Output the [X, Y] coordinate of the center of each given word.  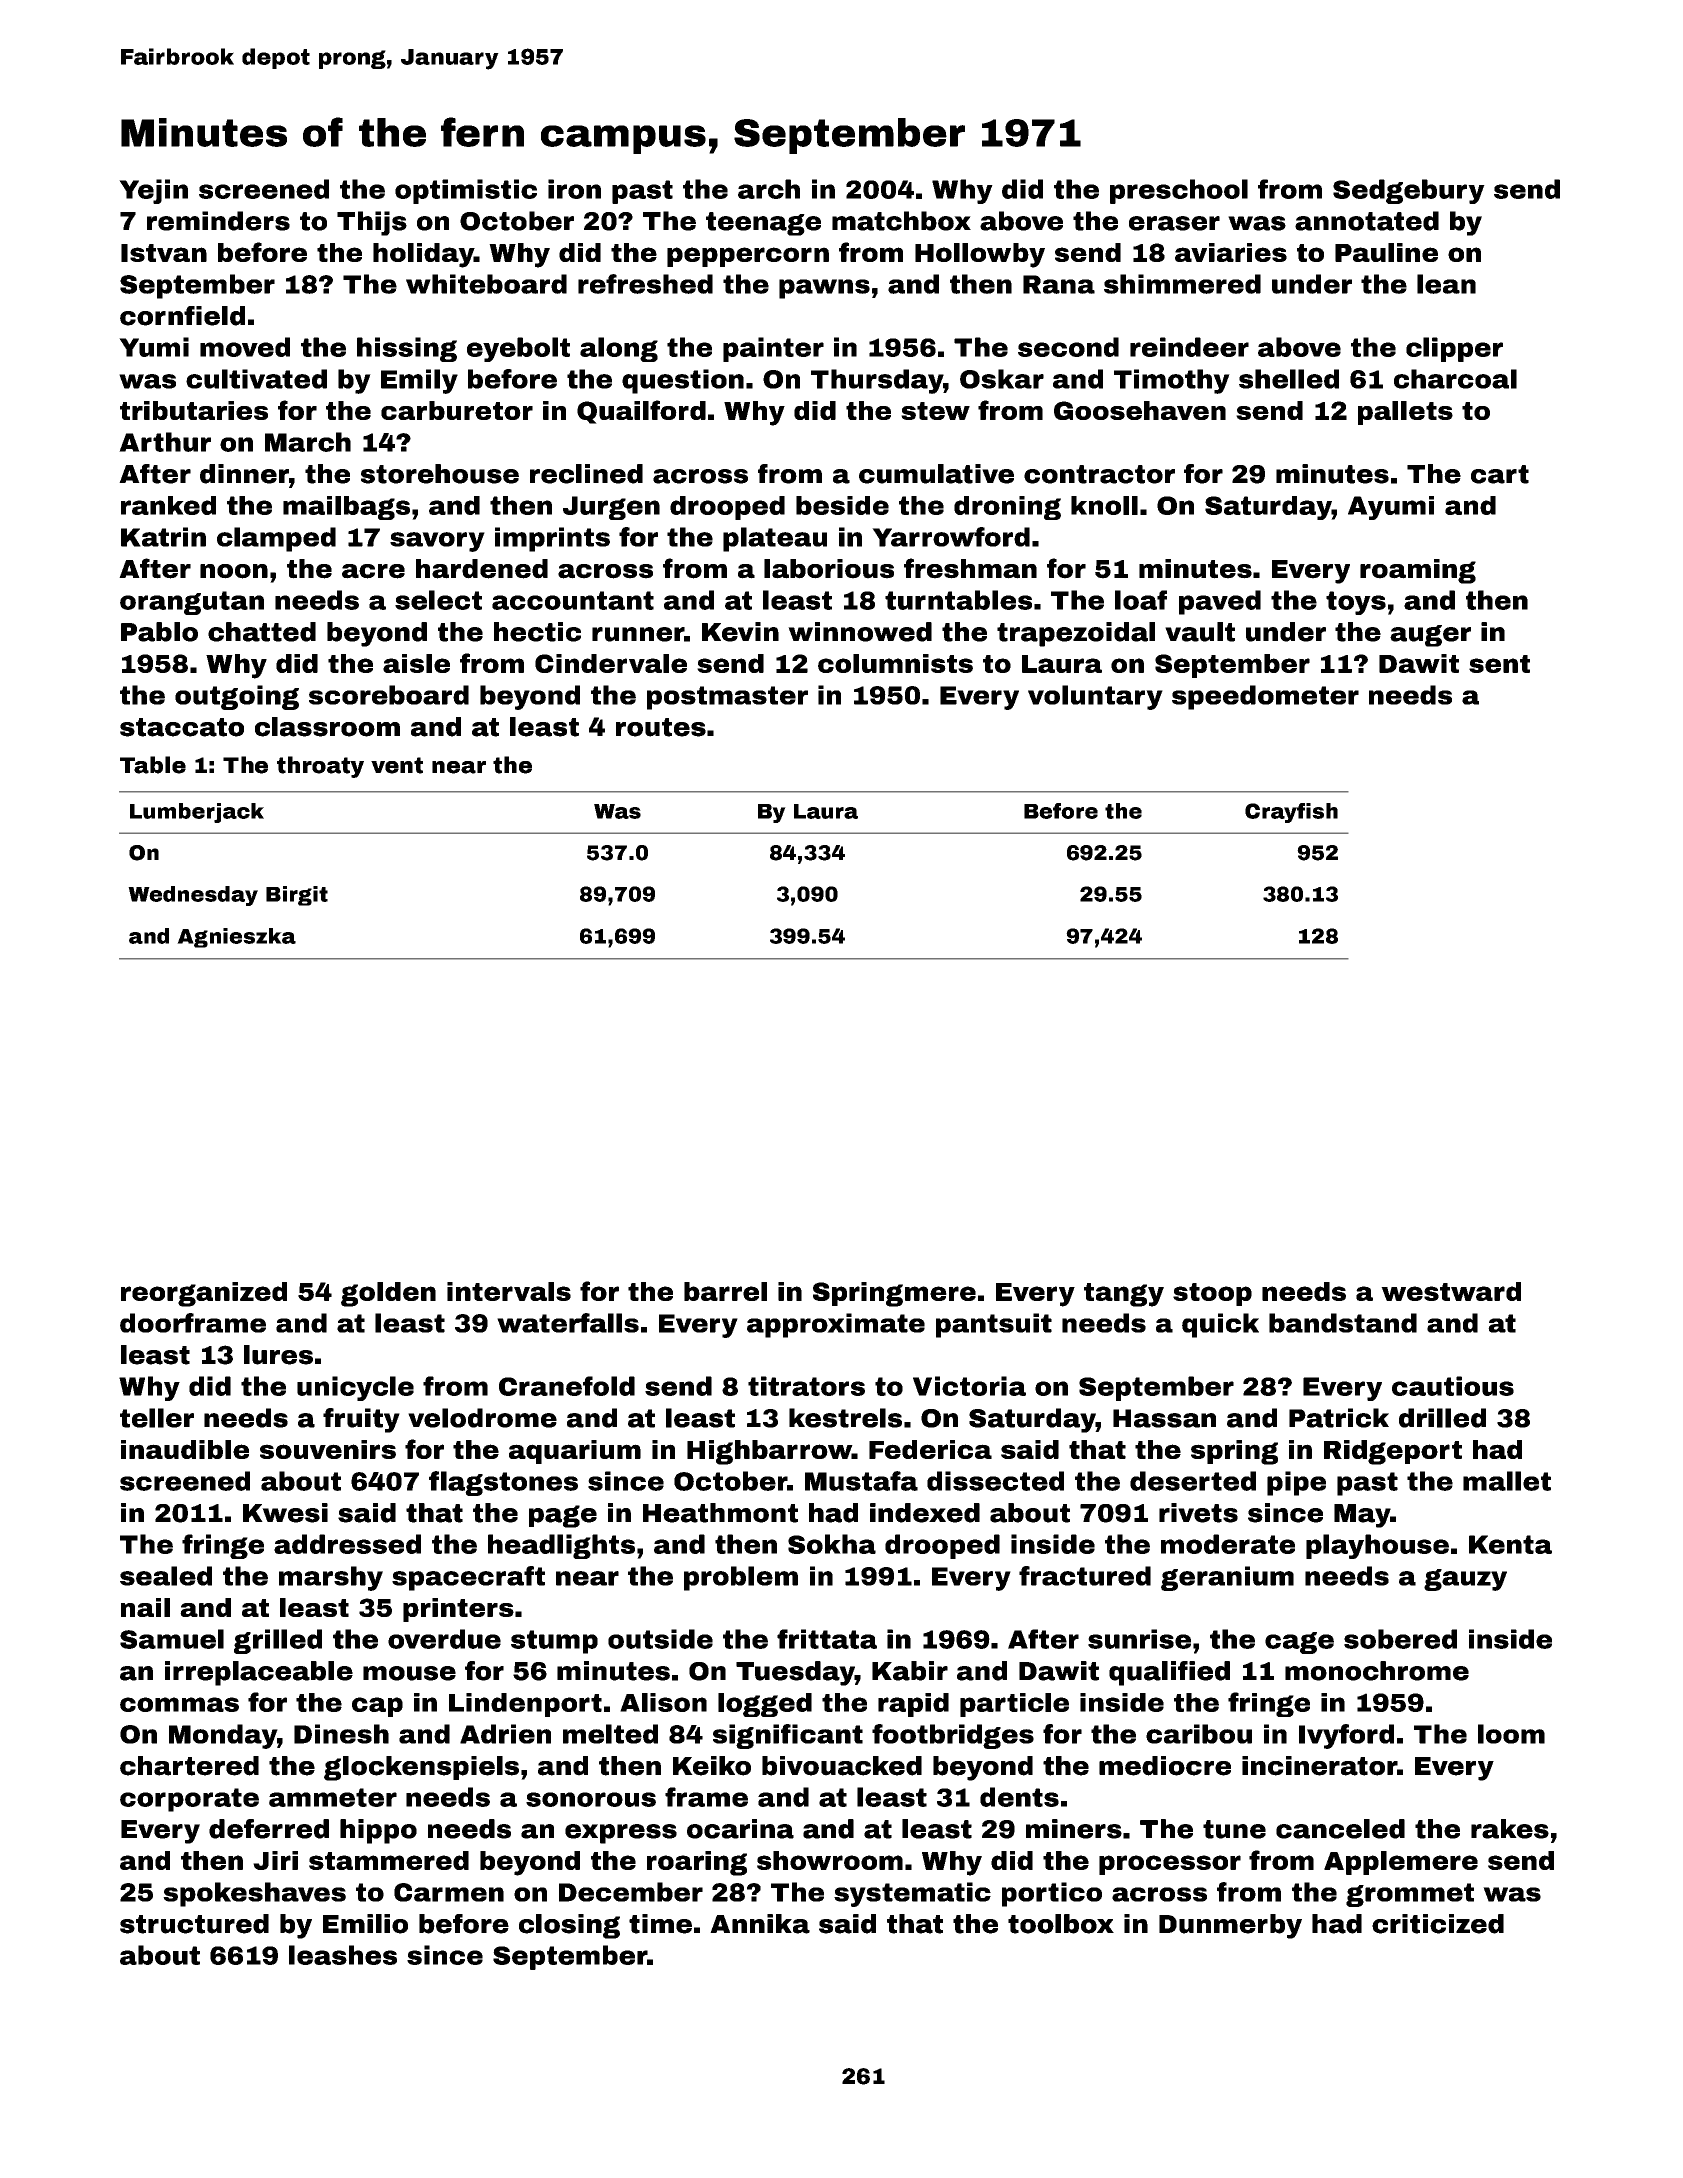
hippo [378, 1831]
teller [157, 1418]
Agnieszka [236, 938]
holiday [423, 255]
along [619, 349]
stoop [1212, 1294]
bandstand [1343, 1323]
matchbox [901, 221]
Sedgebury [1409, 191]
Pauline [1386, 252]
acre [373, 571]
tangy [1124, 1295]
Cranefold [567, 1386]
